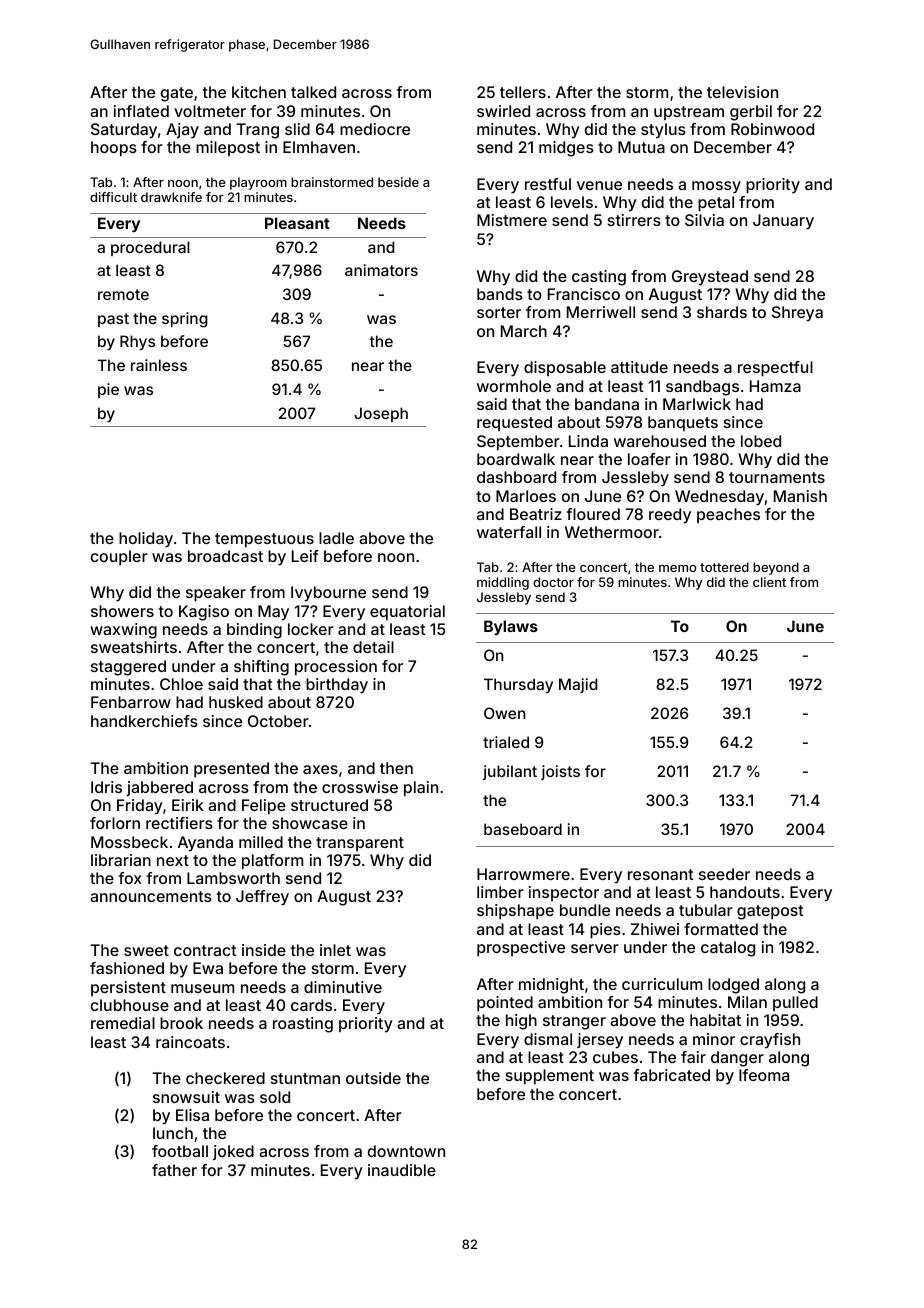  Describe the element at coordinates (776, 568) in the screenshot. I see `beyond` at that location.
